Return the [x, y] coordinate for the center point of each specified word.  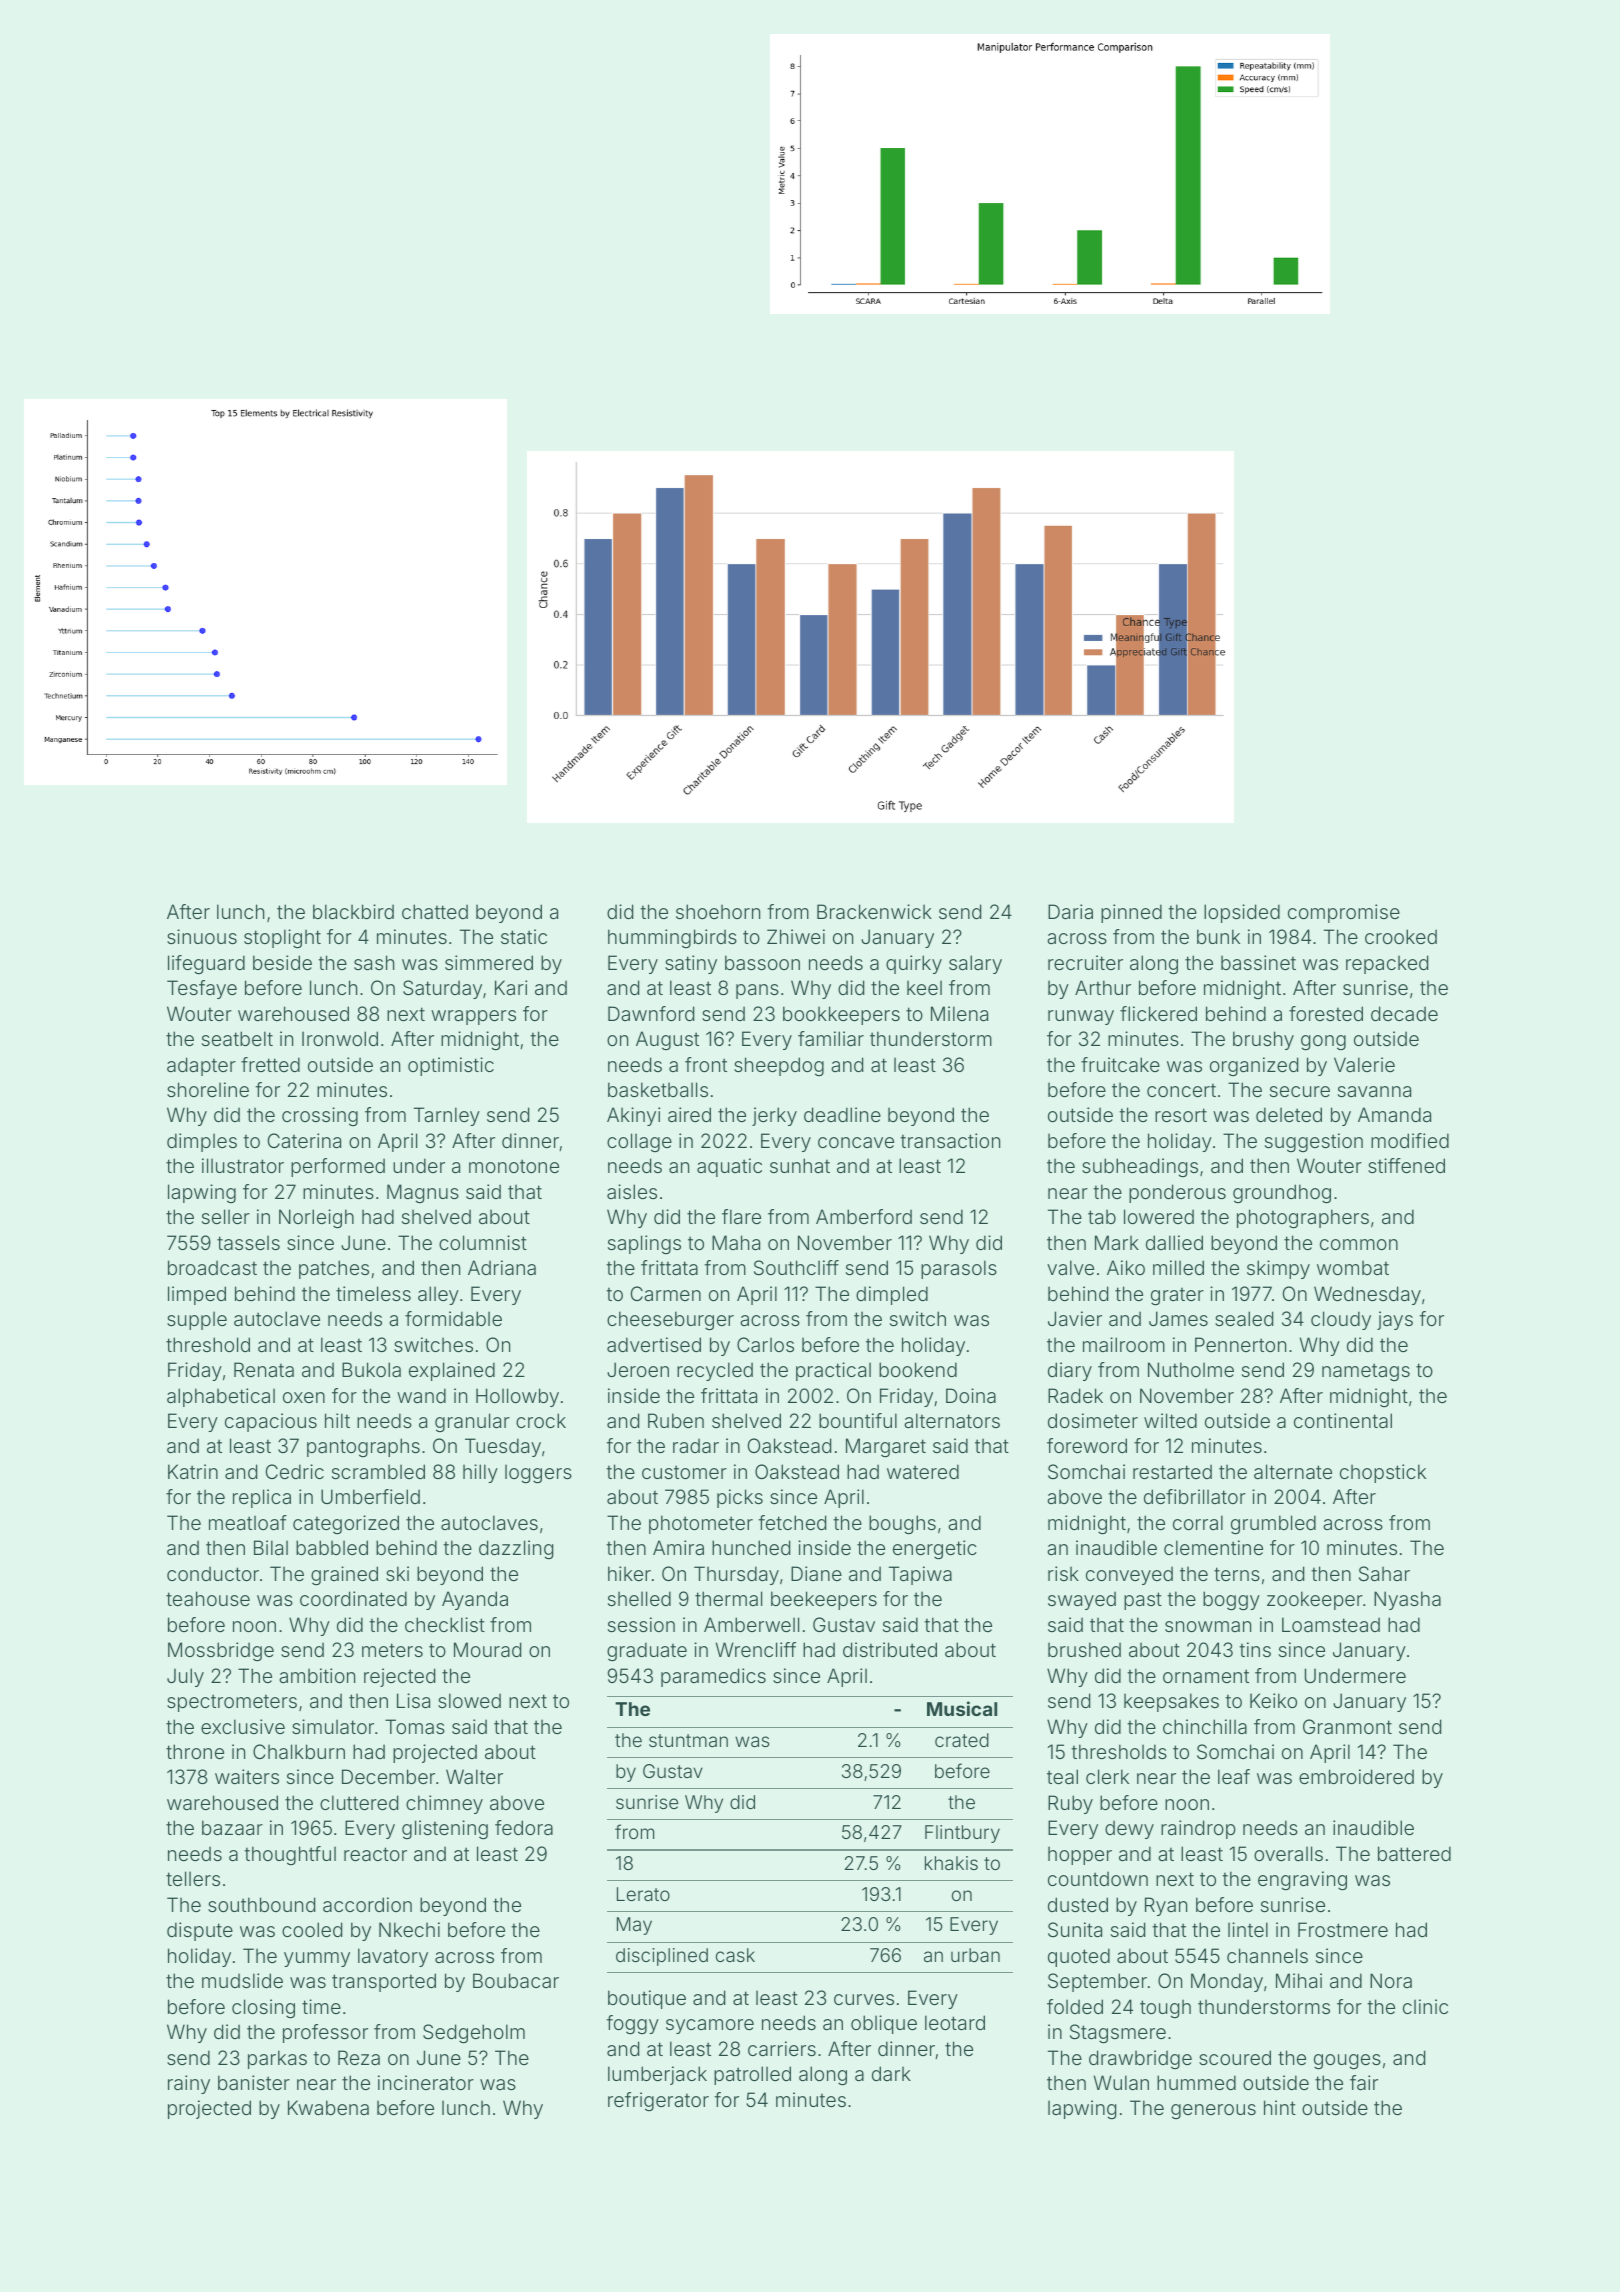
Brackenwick [874, 911]
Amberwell [751, 1624]
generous [1213, 2111]
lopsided [1242, 913]
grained [344, 1575]
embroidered [1356, 1776]
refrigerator [658, 2101]
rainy [189, 2084]
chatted [435, 911]
